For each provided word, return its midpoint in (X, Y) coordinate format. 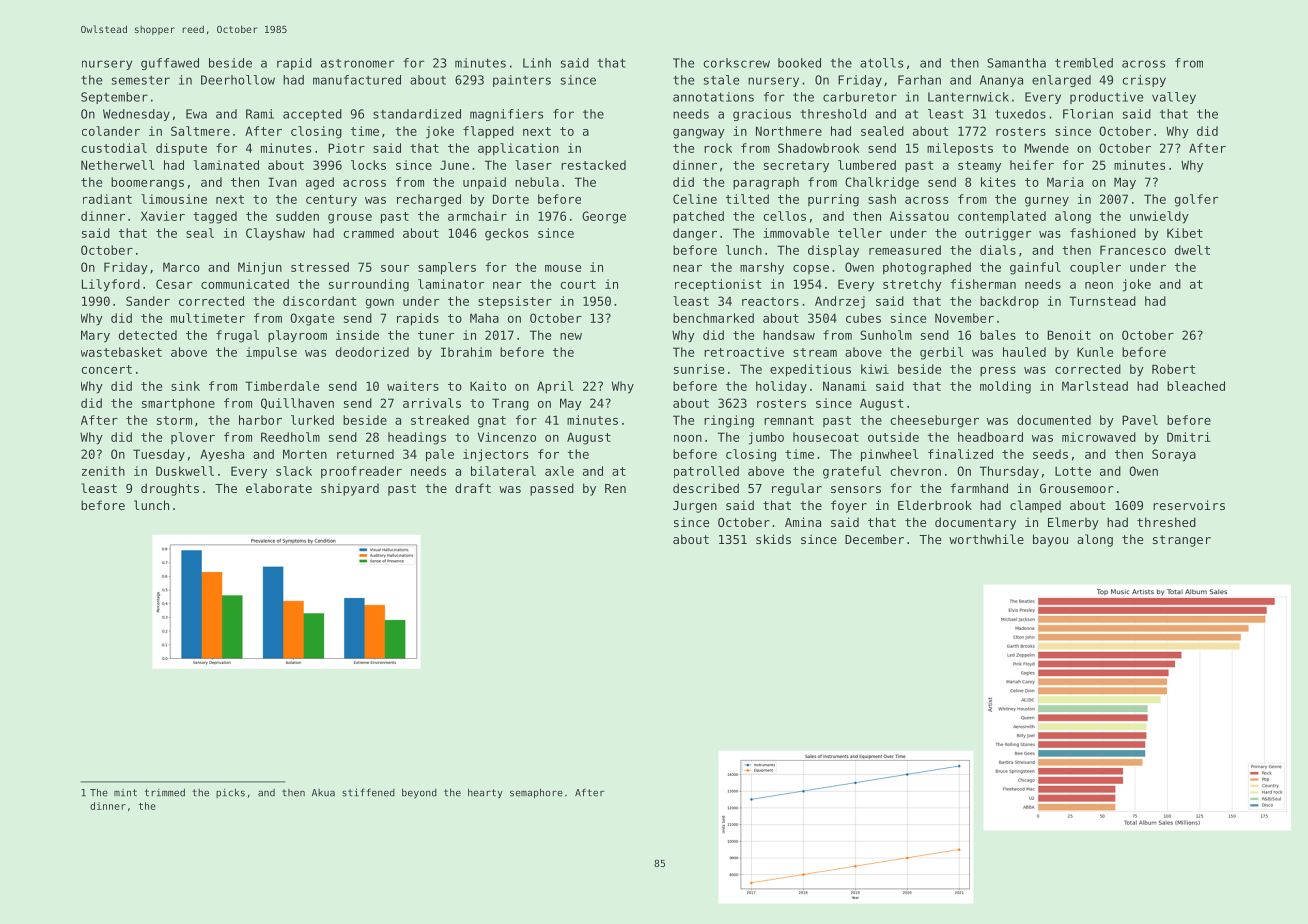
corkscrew (736, 63)
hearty (485, 794)
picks (230, 793)
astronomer (357, 63)
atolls (881, 63)
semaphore (536, 793)
